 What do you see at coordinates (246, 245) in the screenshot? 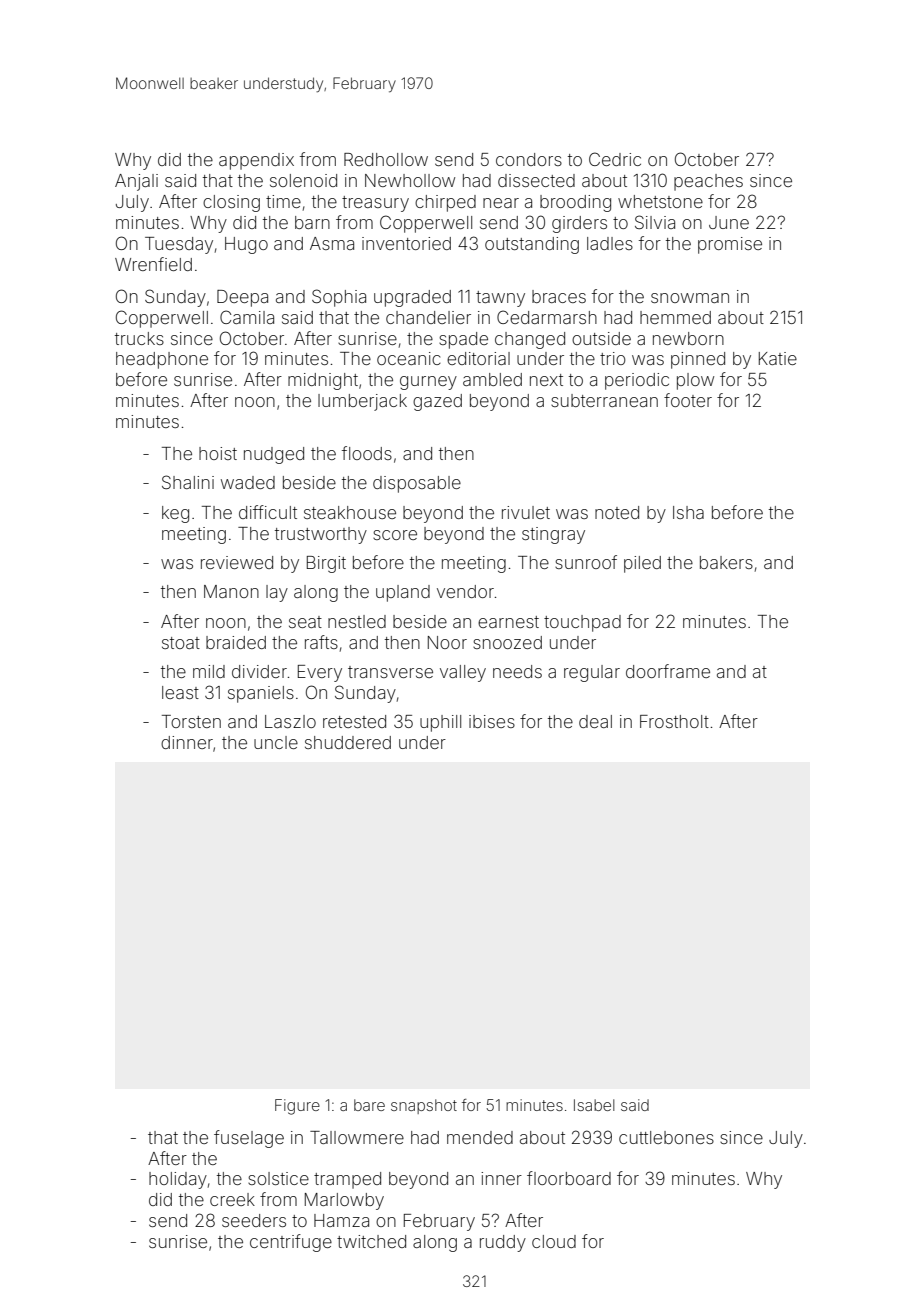
I see `Hugo` at bounding box center [246, 245].
